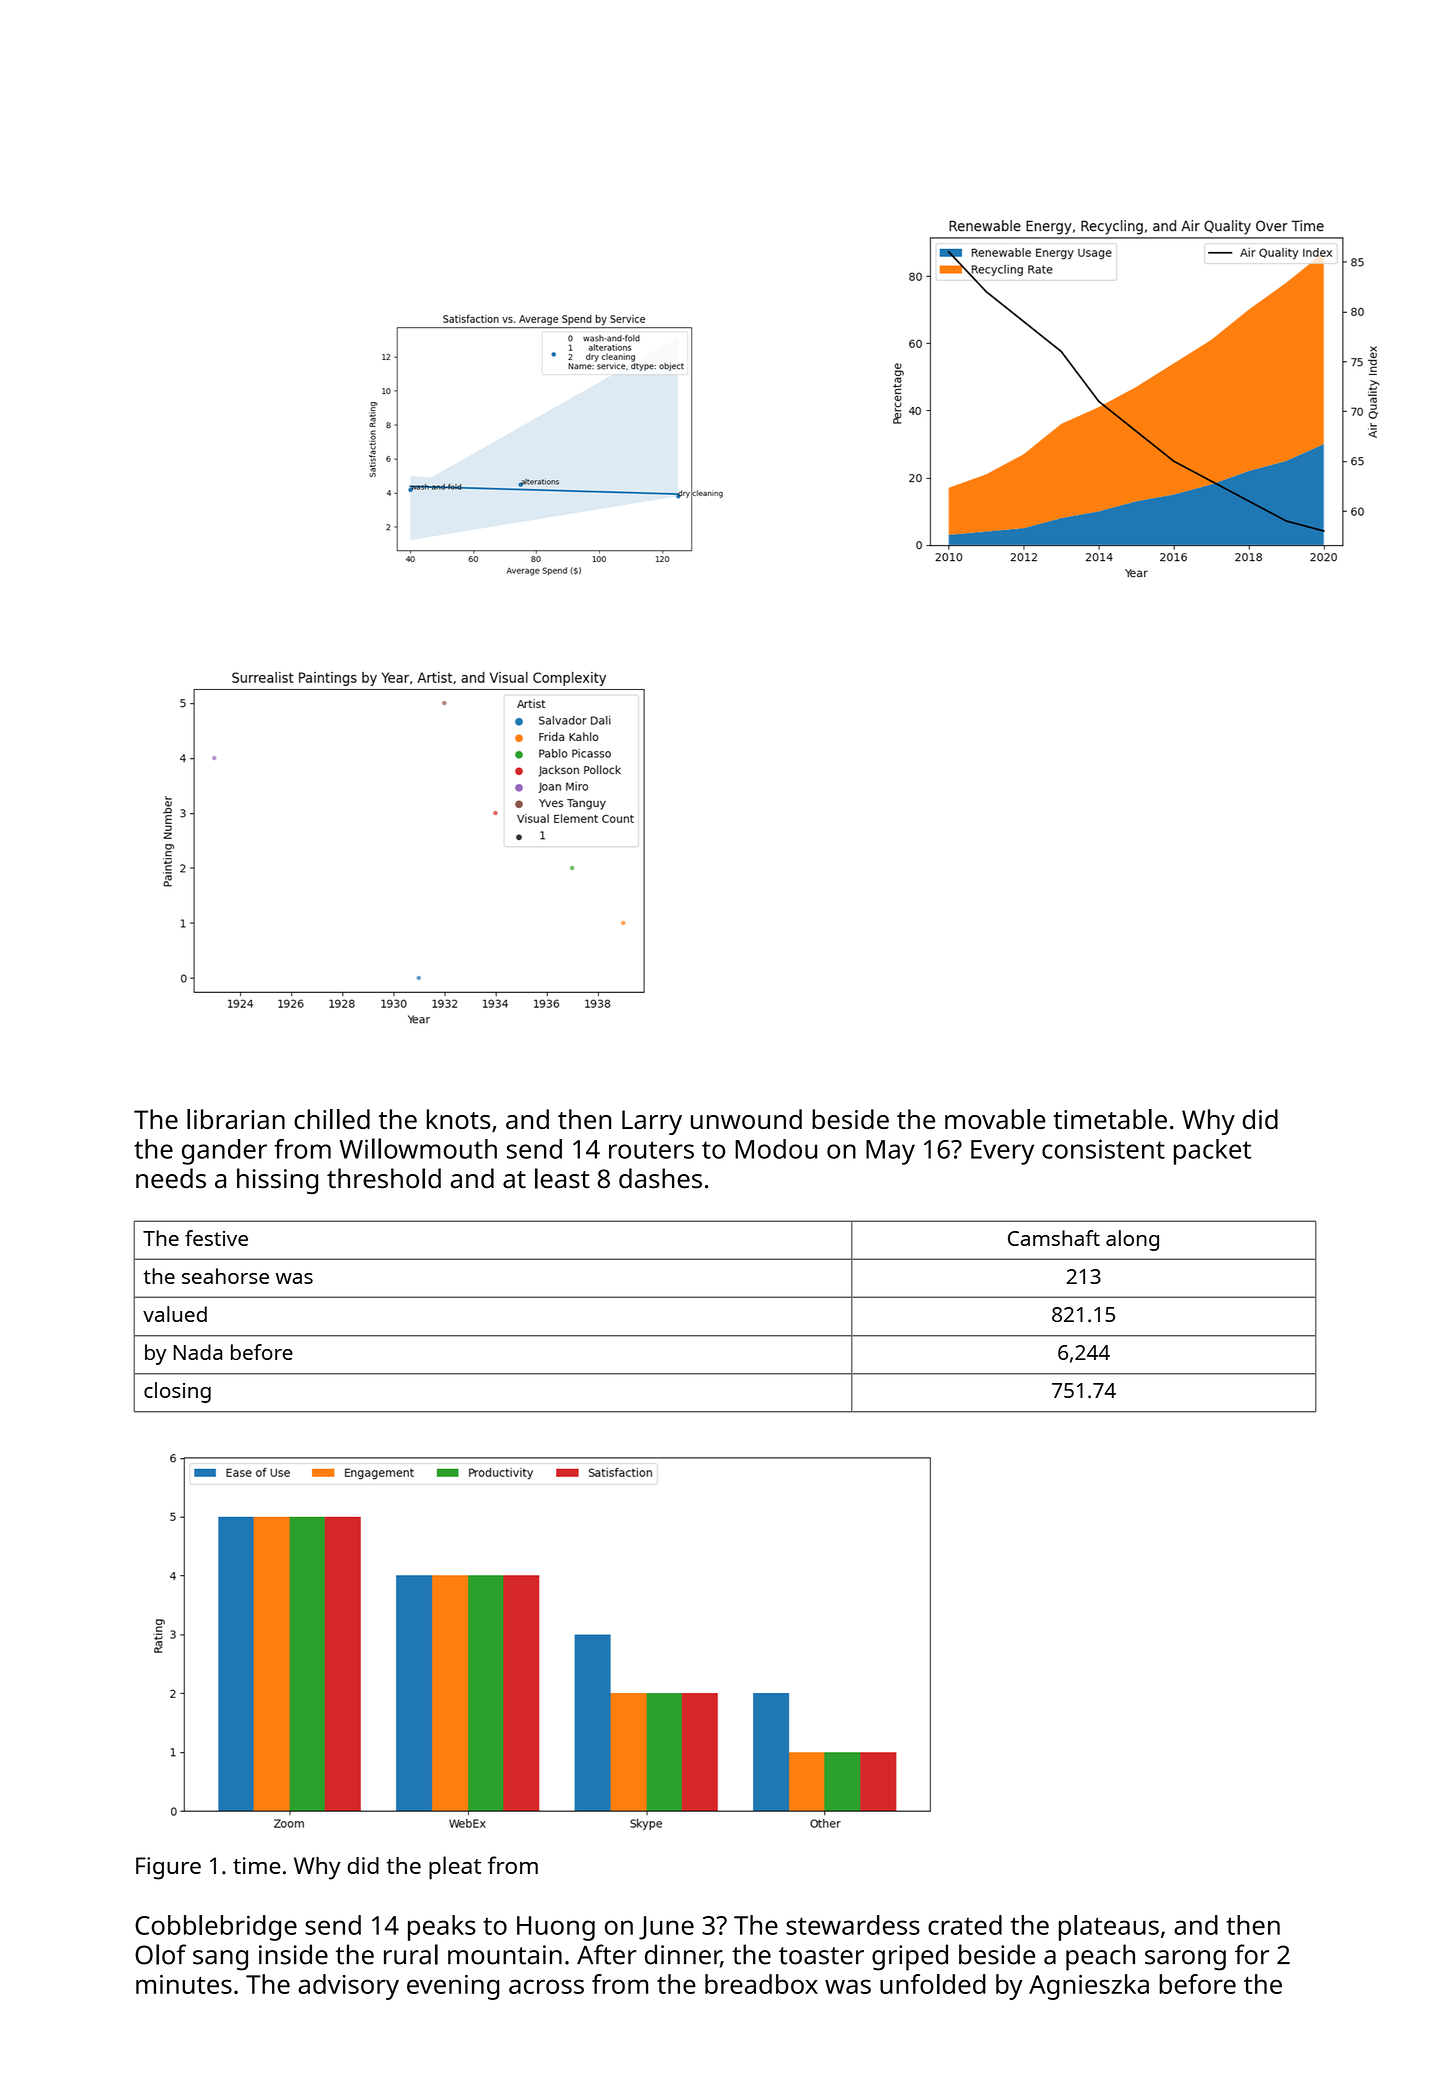  Describe the element at coordinates (220, 1960) in the screenshot. I see `sang` at that location.
